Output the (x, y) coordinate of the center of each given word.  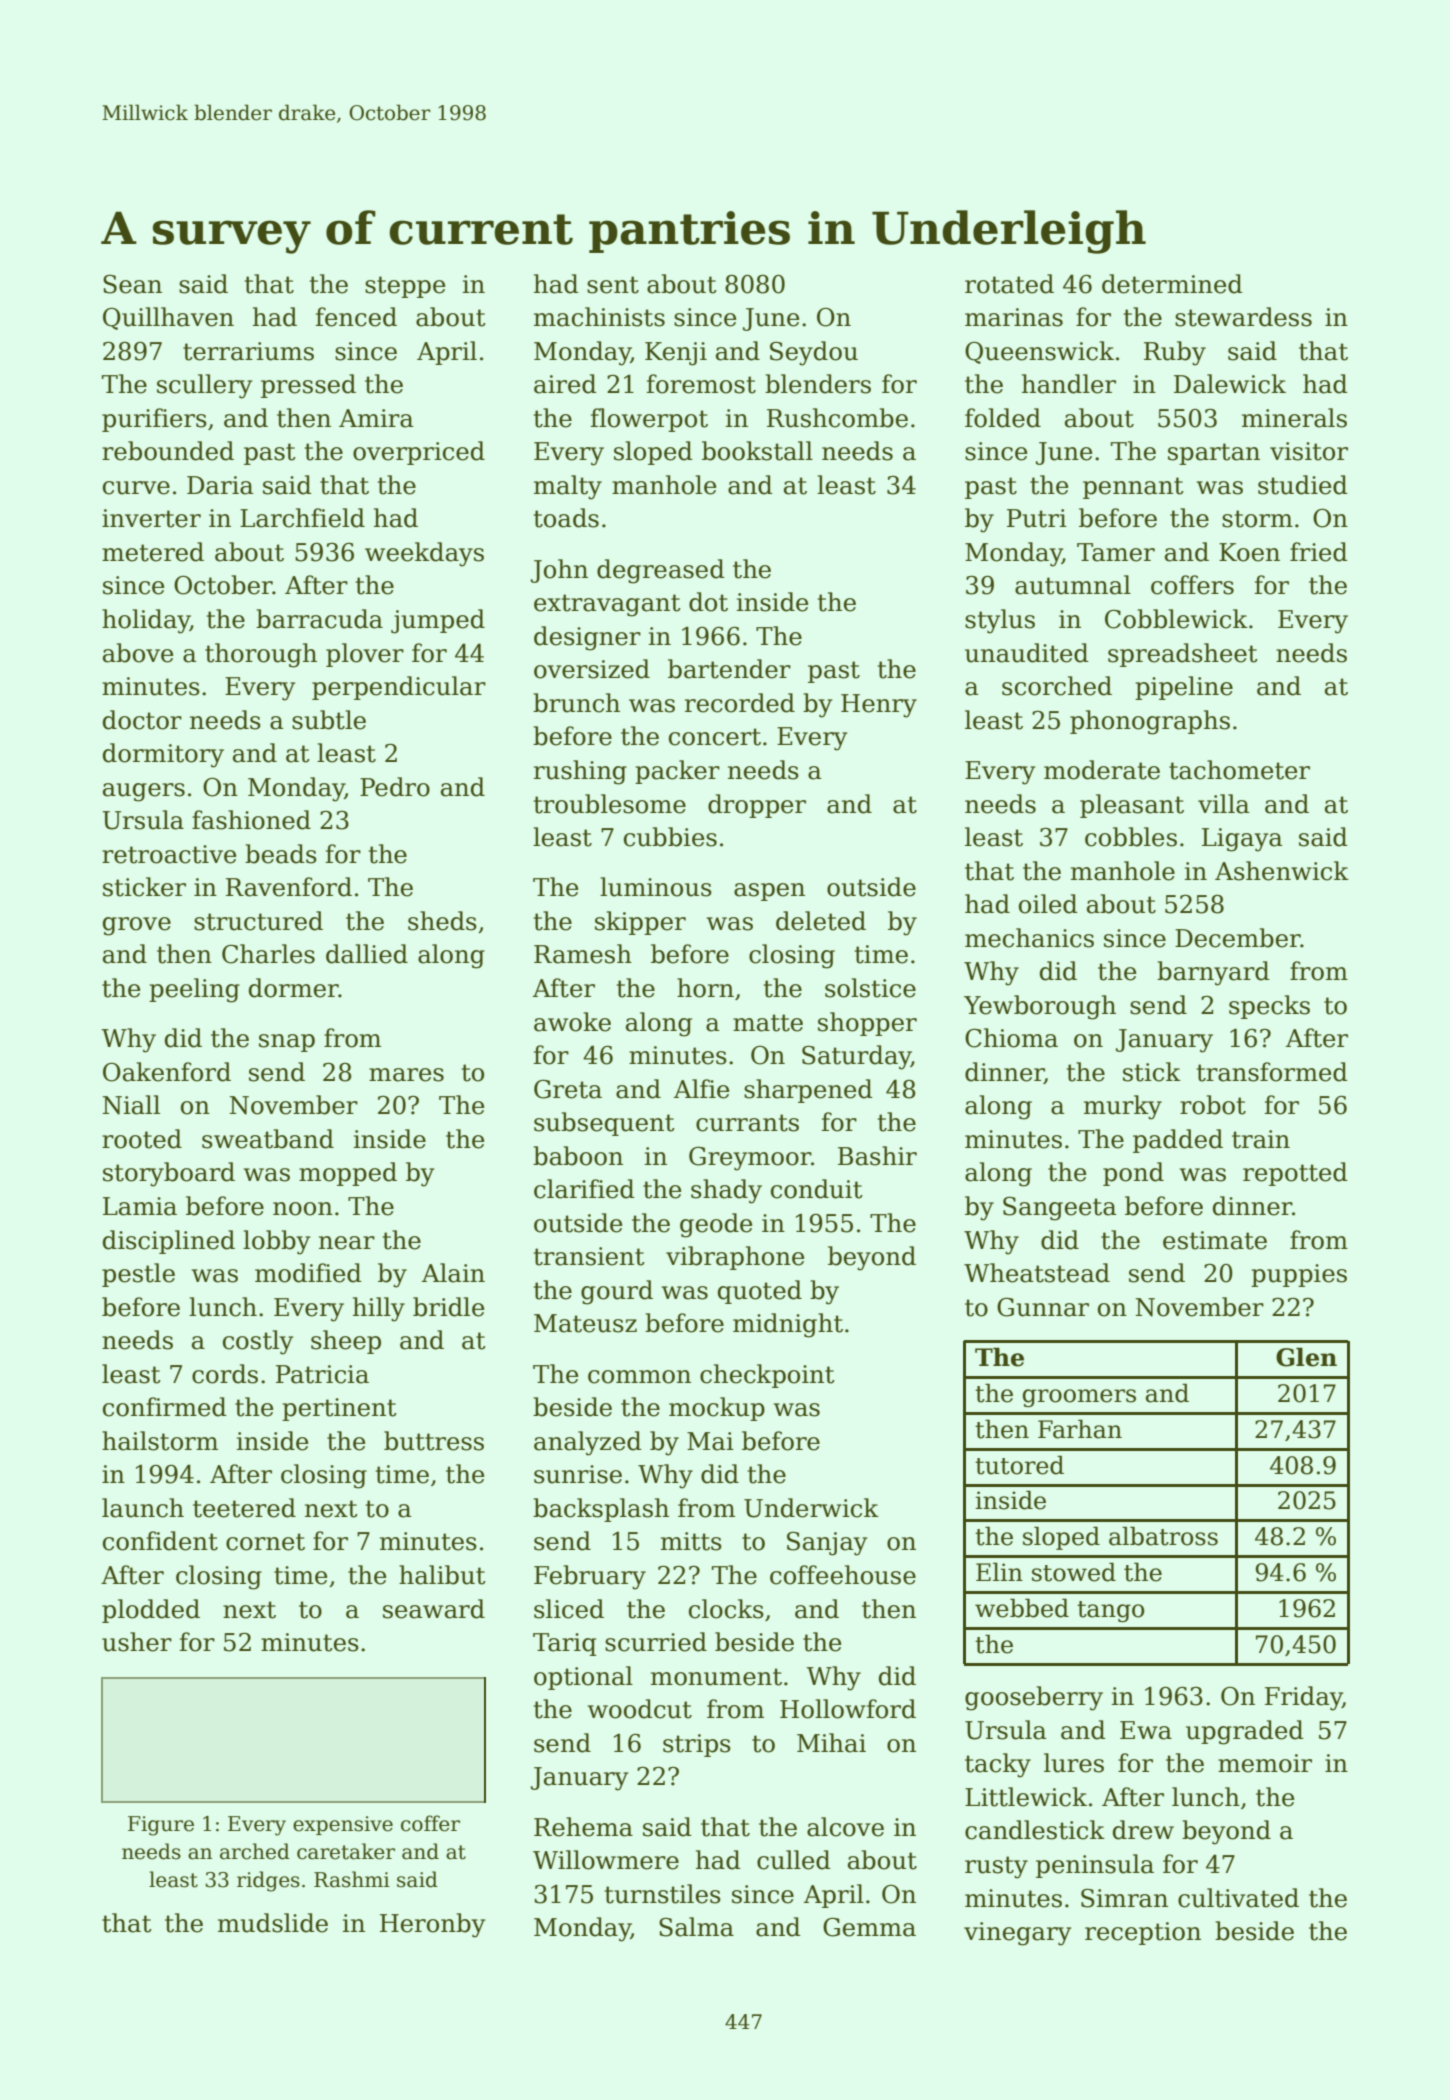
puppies (1299, 1275)
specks (1269, 1007)
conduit (817, 1189)
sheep (346, 1342)
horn (705, 988)
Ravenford (289, 887)
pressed (308, 386)
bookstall (757, 451)
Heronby (432, 1925)
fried (1319, 552)
